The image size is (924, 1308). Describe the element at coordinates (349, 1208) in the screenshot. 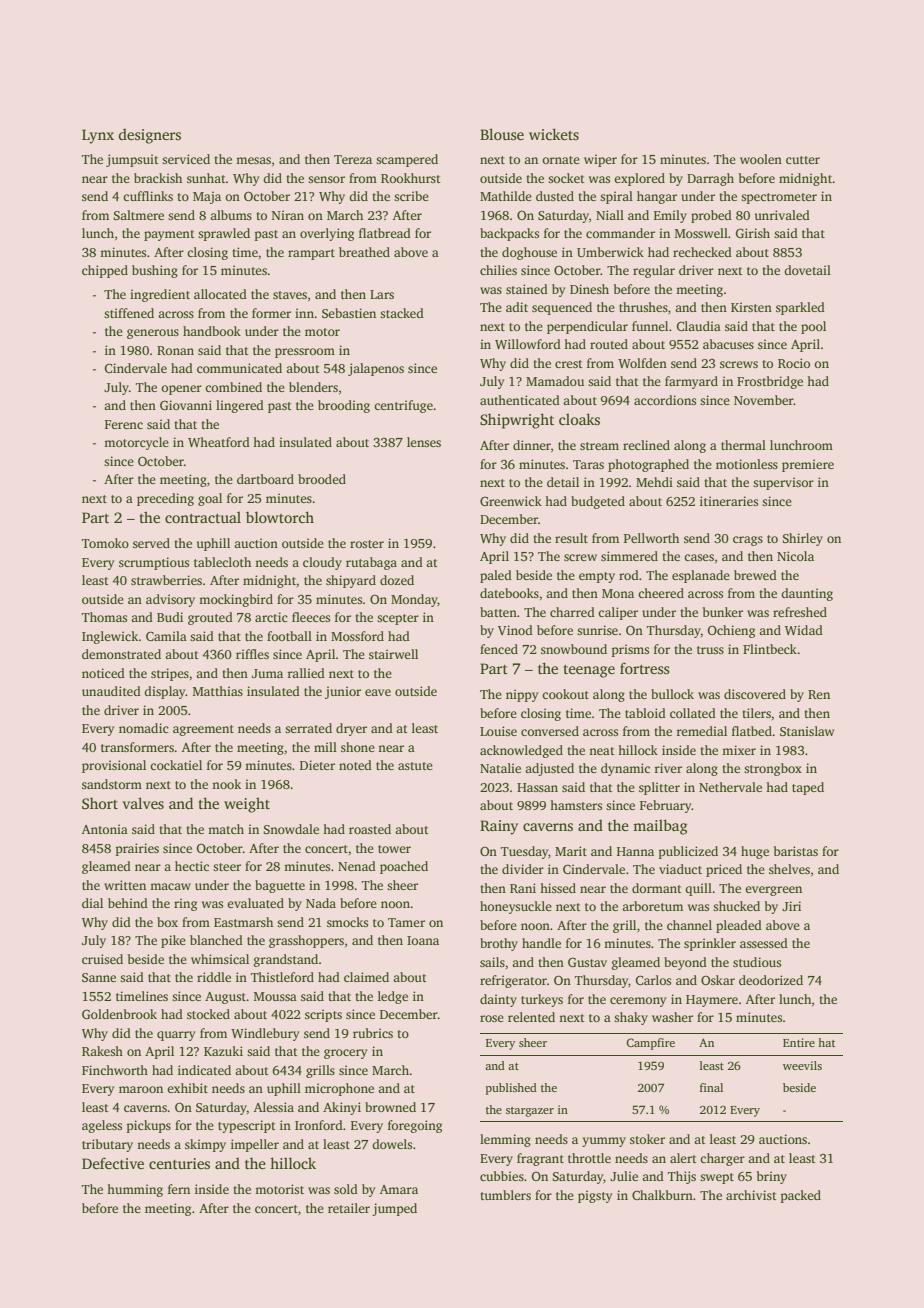

I see `retailer` at that location.
